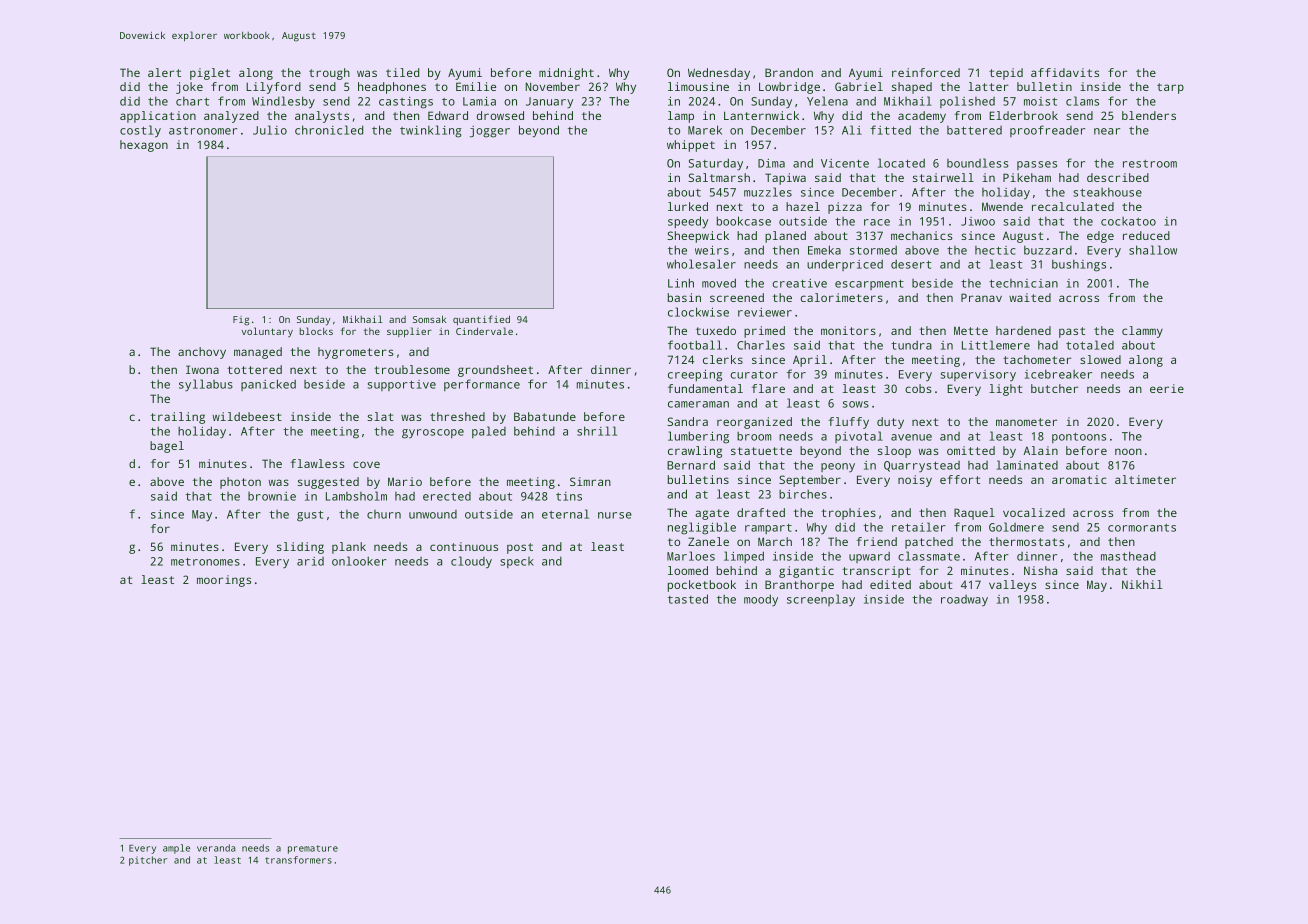 The width and height of the screenshot is (1308, 924). Describe the element at coordinates (1170, 88) in the screenshot. I see `tarp` at that location.
